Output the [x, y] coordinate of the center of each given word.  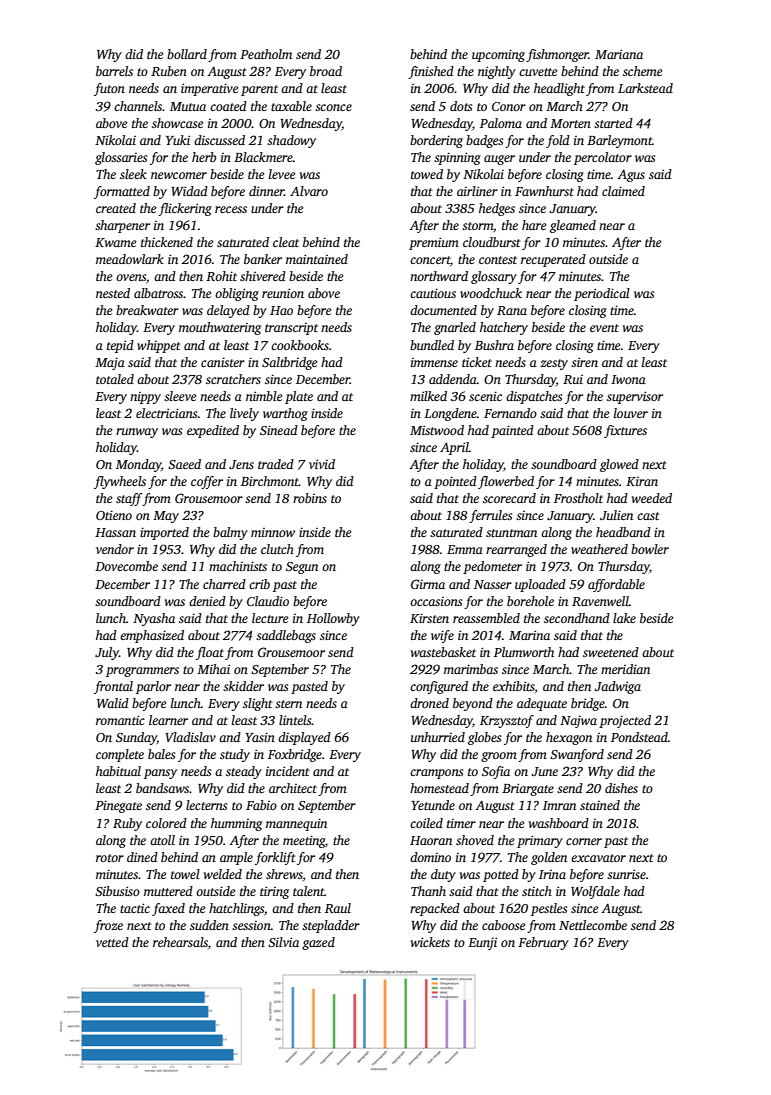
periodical [602, 294]
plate [299, 397]
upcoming [498, 55]
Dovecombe [126, 566]
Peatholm [266, 54]
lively [244, 414]
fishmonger [557, 55]
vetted [112, 942]
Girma [428, 584]
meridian [625, 669]
